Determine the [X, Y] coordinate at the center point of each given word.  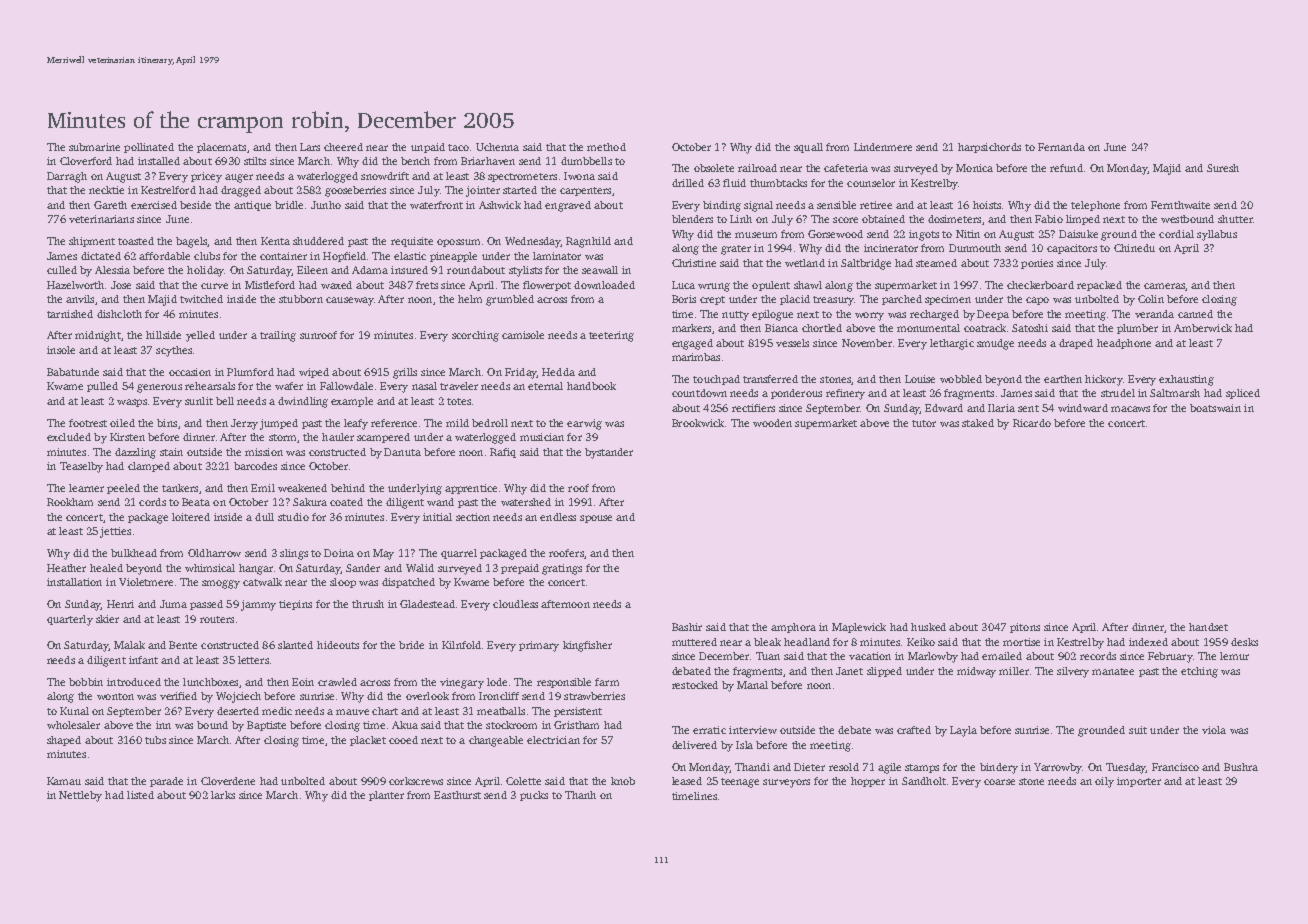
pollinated [149, 148]
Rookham [70, 502]
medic [277, 711]
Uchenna [497, 147]
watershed [526, 502]
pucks [534, 796]
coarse [999, 782]
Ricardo [1032, 423]
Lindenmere [883, 147]
